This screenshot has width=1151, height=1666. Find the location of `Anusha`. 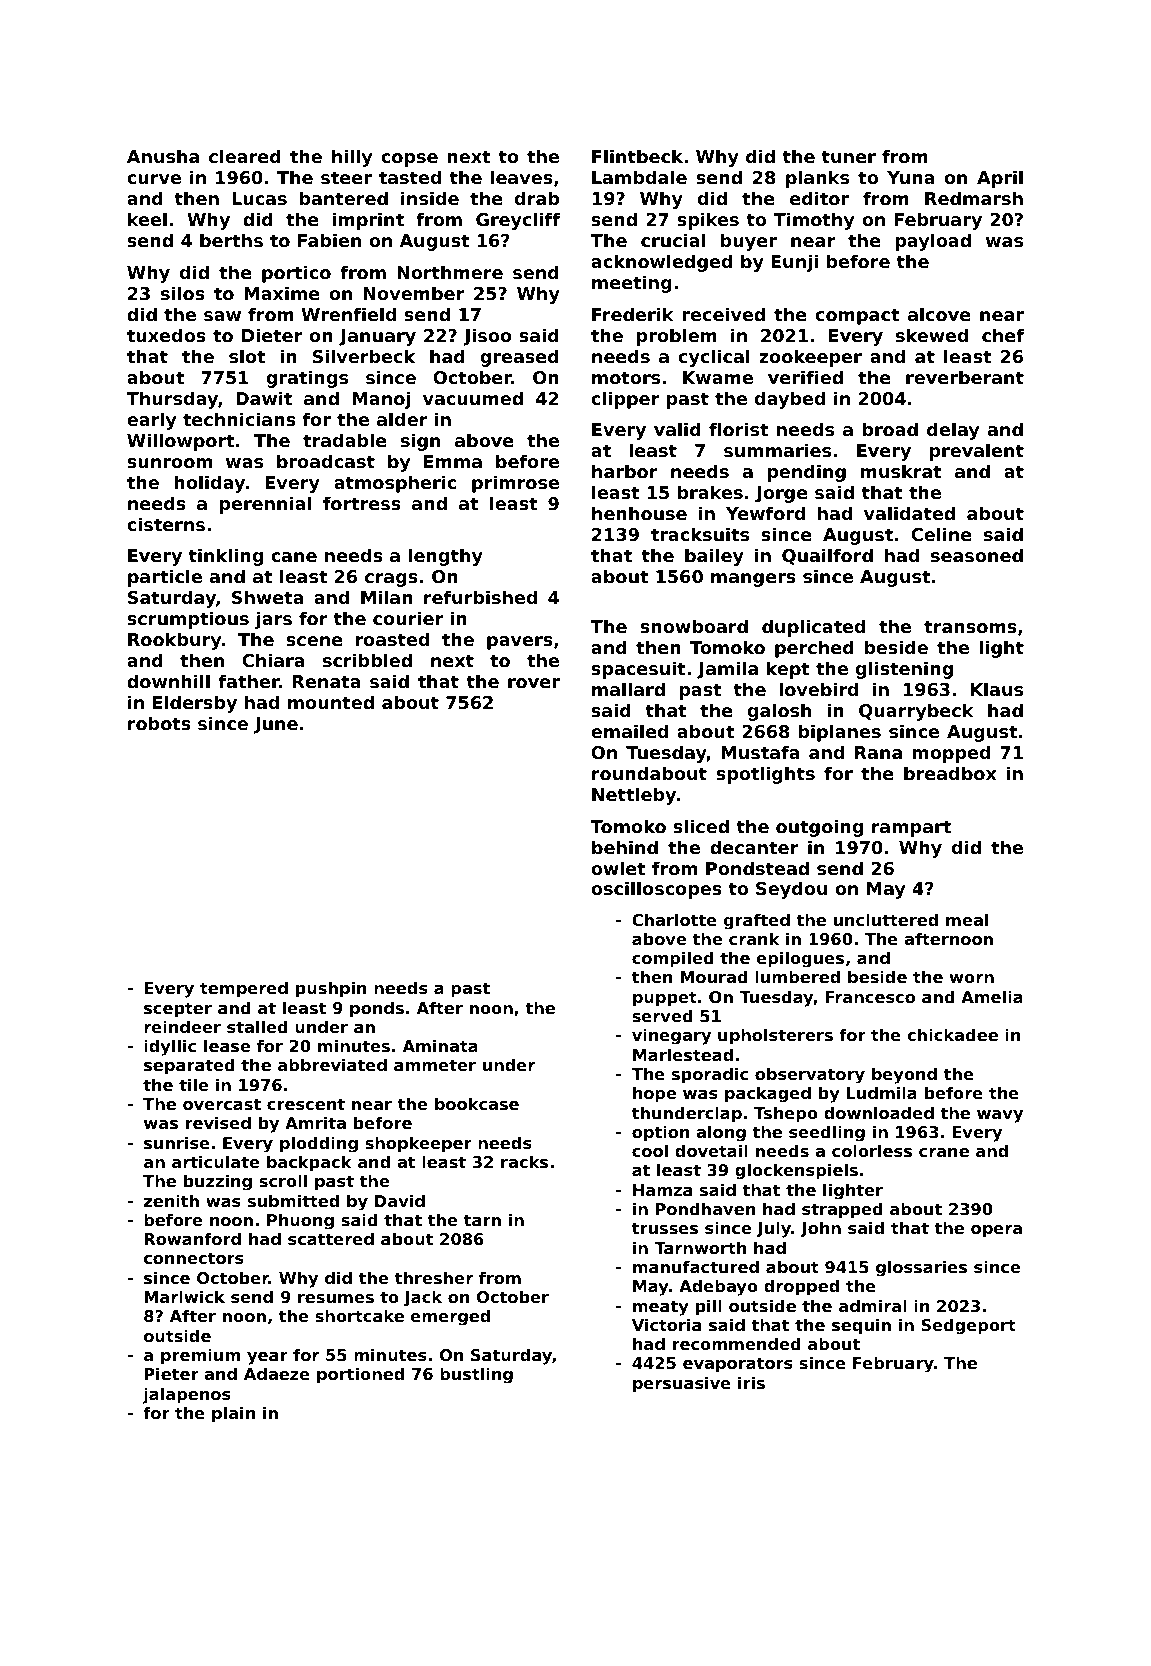

Anusha is located at coordinates (163, 156).
